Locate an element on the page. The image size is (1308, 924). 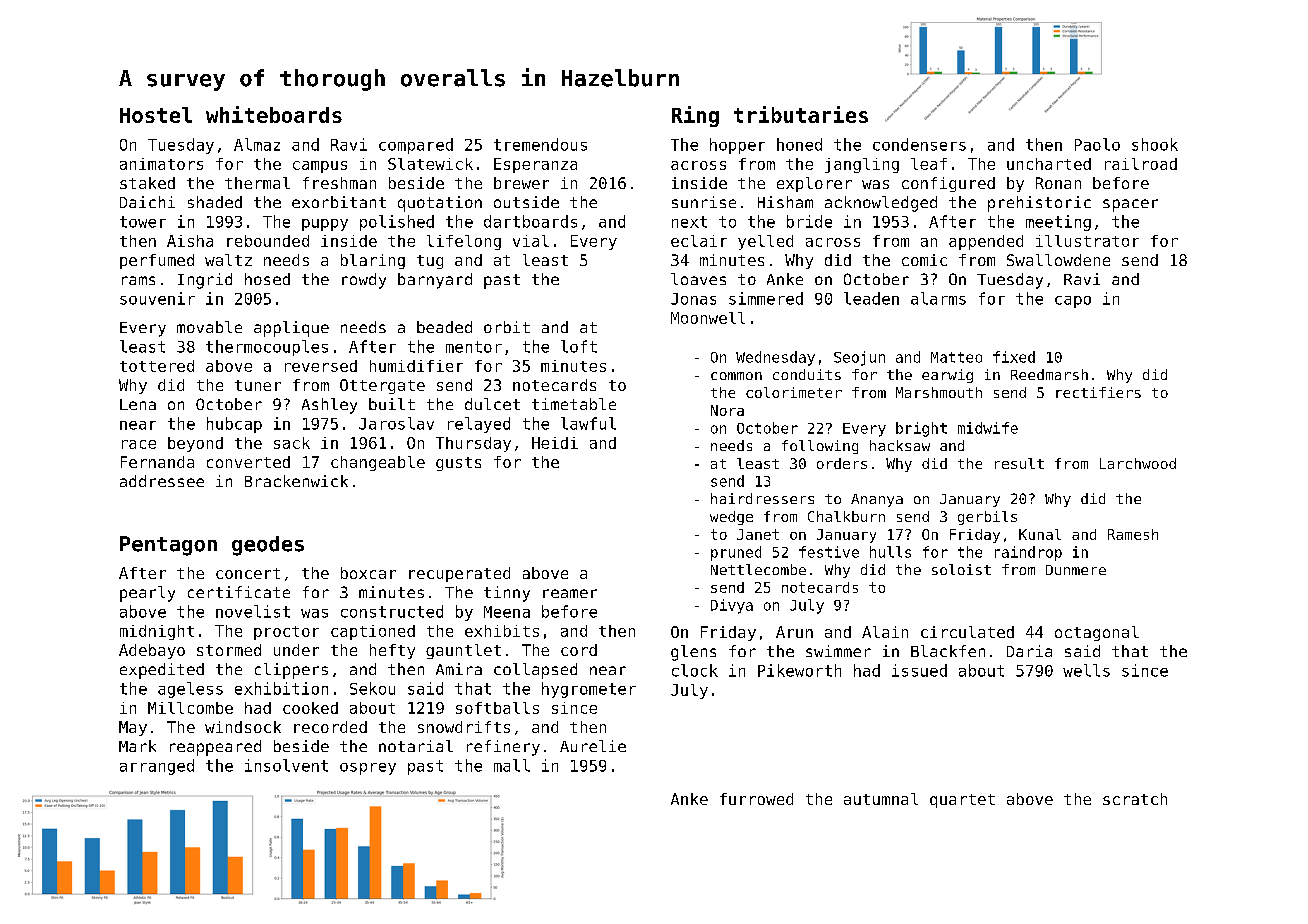
tributaries is located at coordinates (801, 114).
